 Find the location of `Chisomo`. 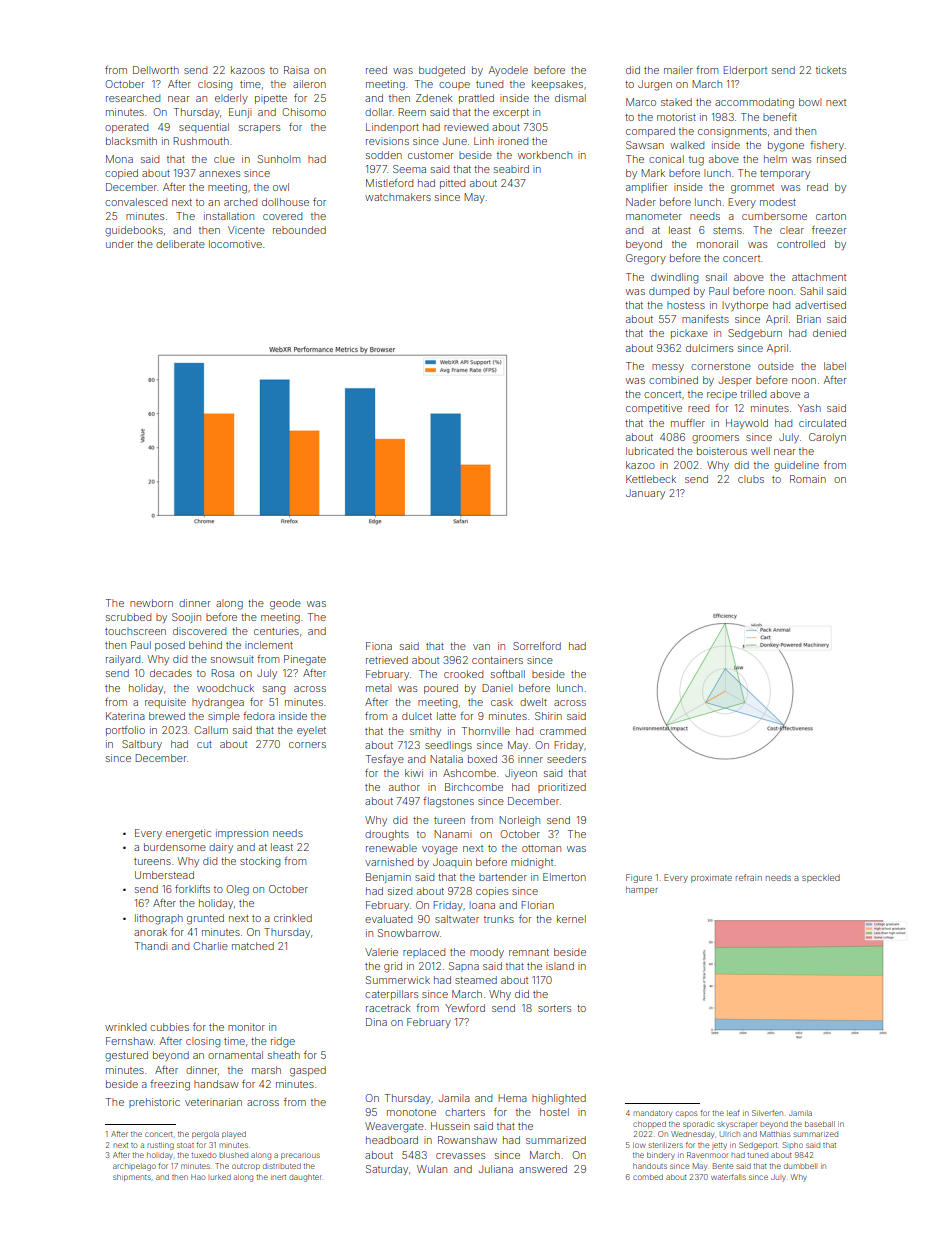

Chisomo is located at coordinates (304, 112).
